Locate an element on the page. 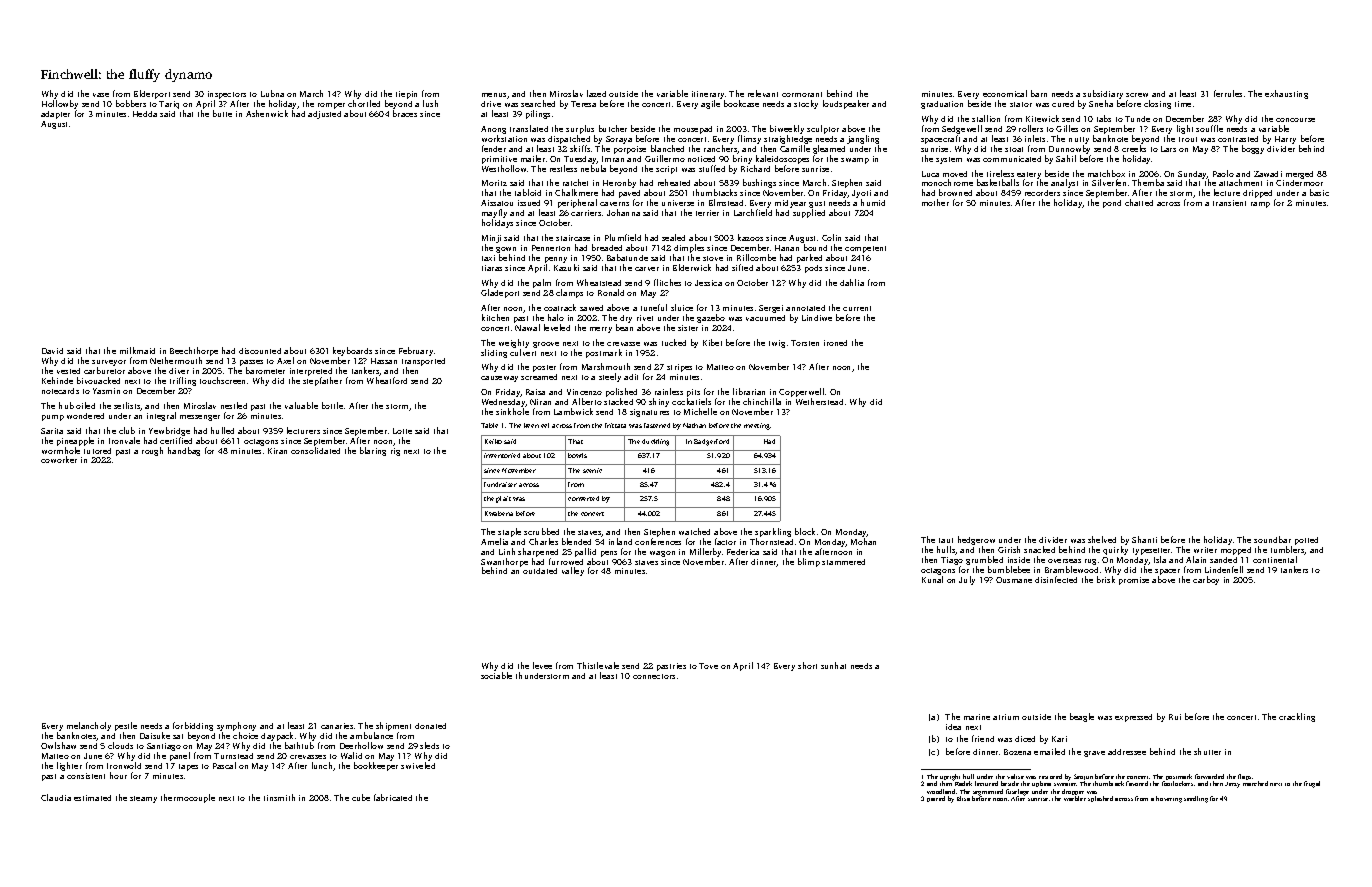 The height and width of the page is (887, 1372). tiaras is located at coordinates (492, 268).
